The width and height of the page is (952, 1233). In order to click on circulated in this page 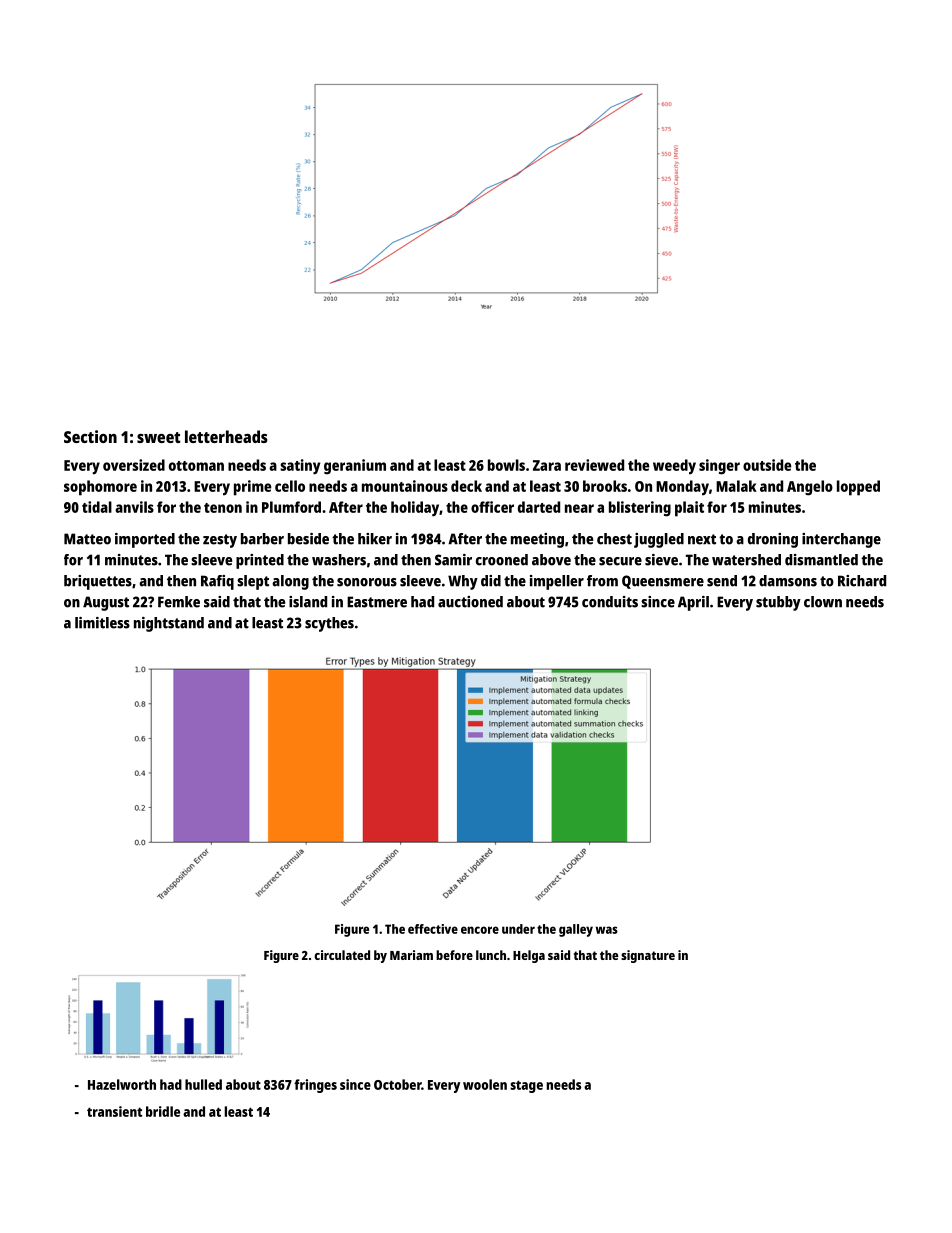, I will do `click(342, 955)`.
